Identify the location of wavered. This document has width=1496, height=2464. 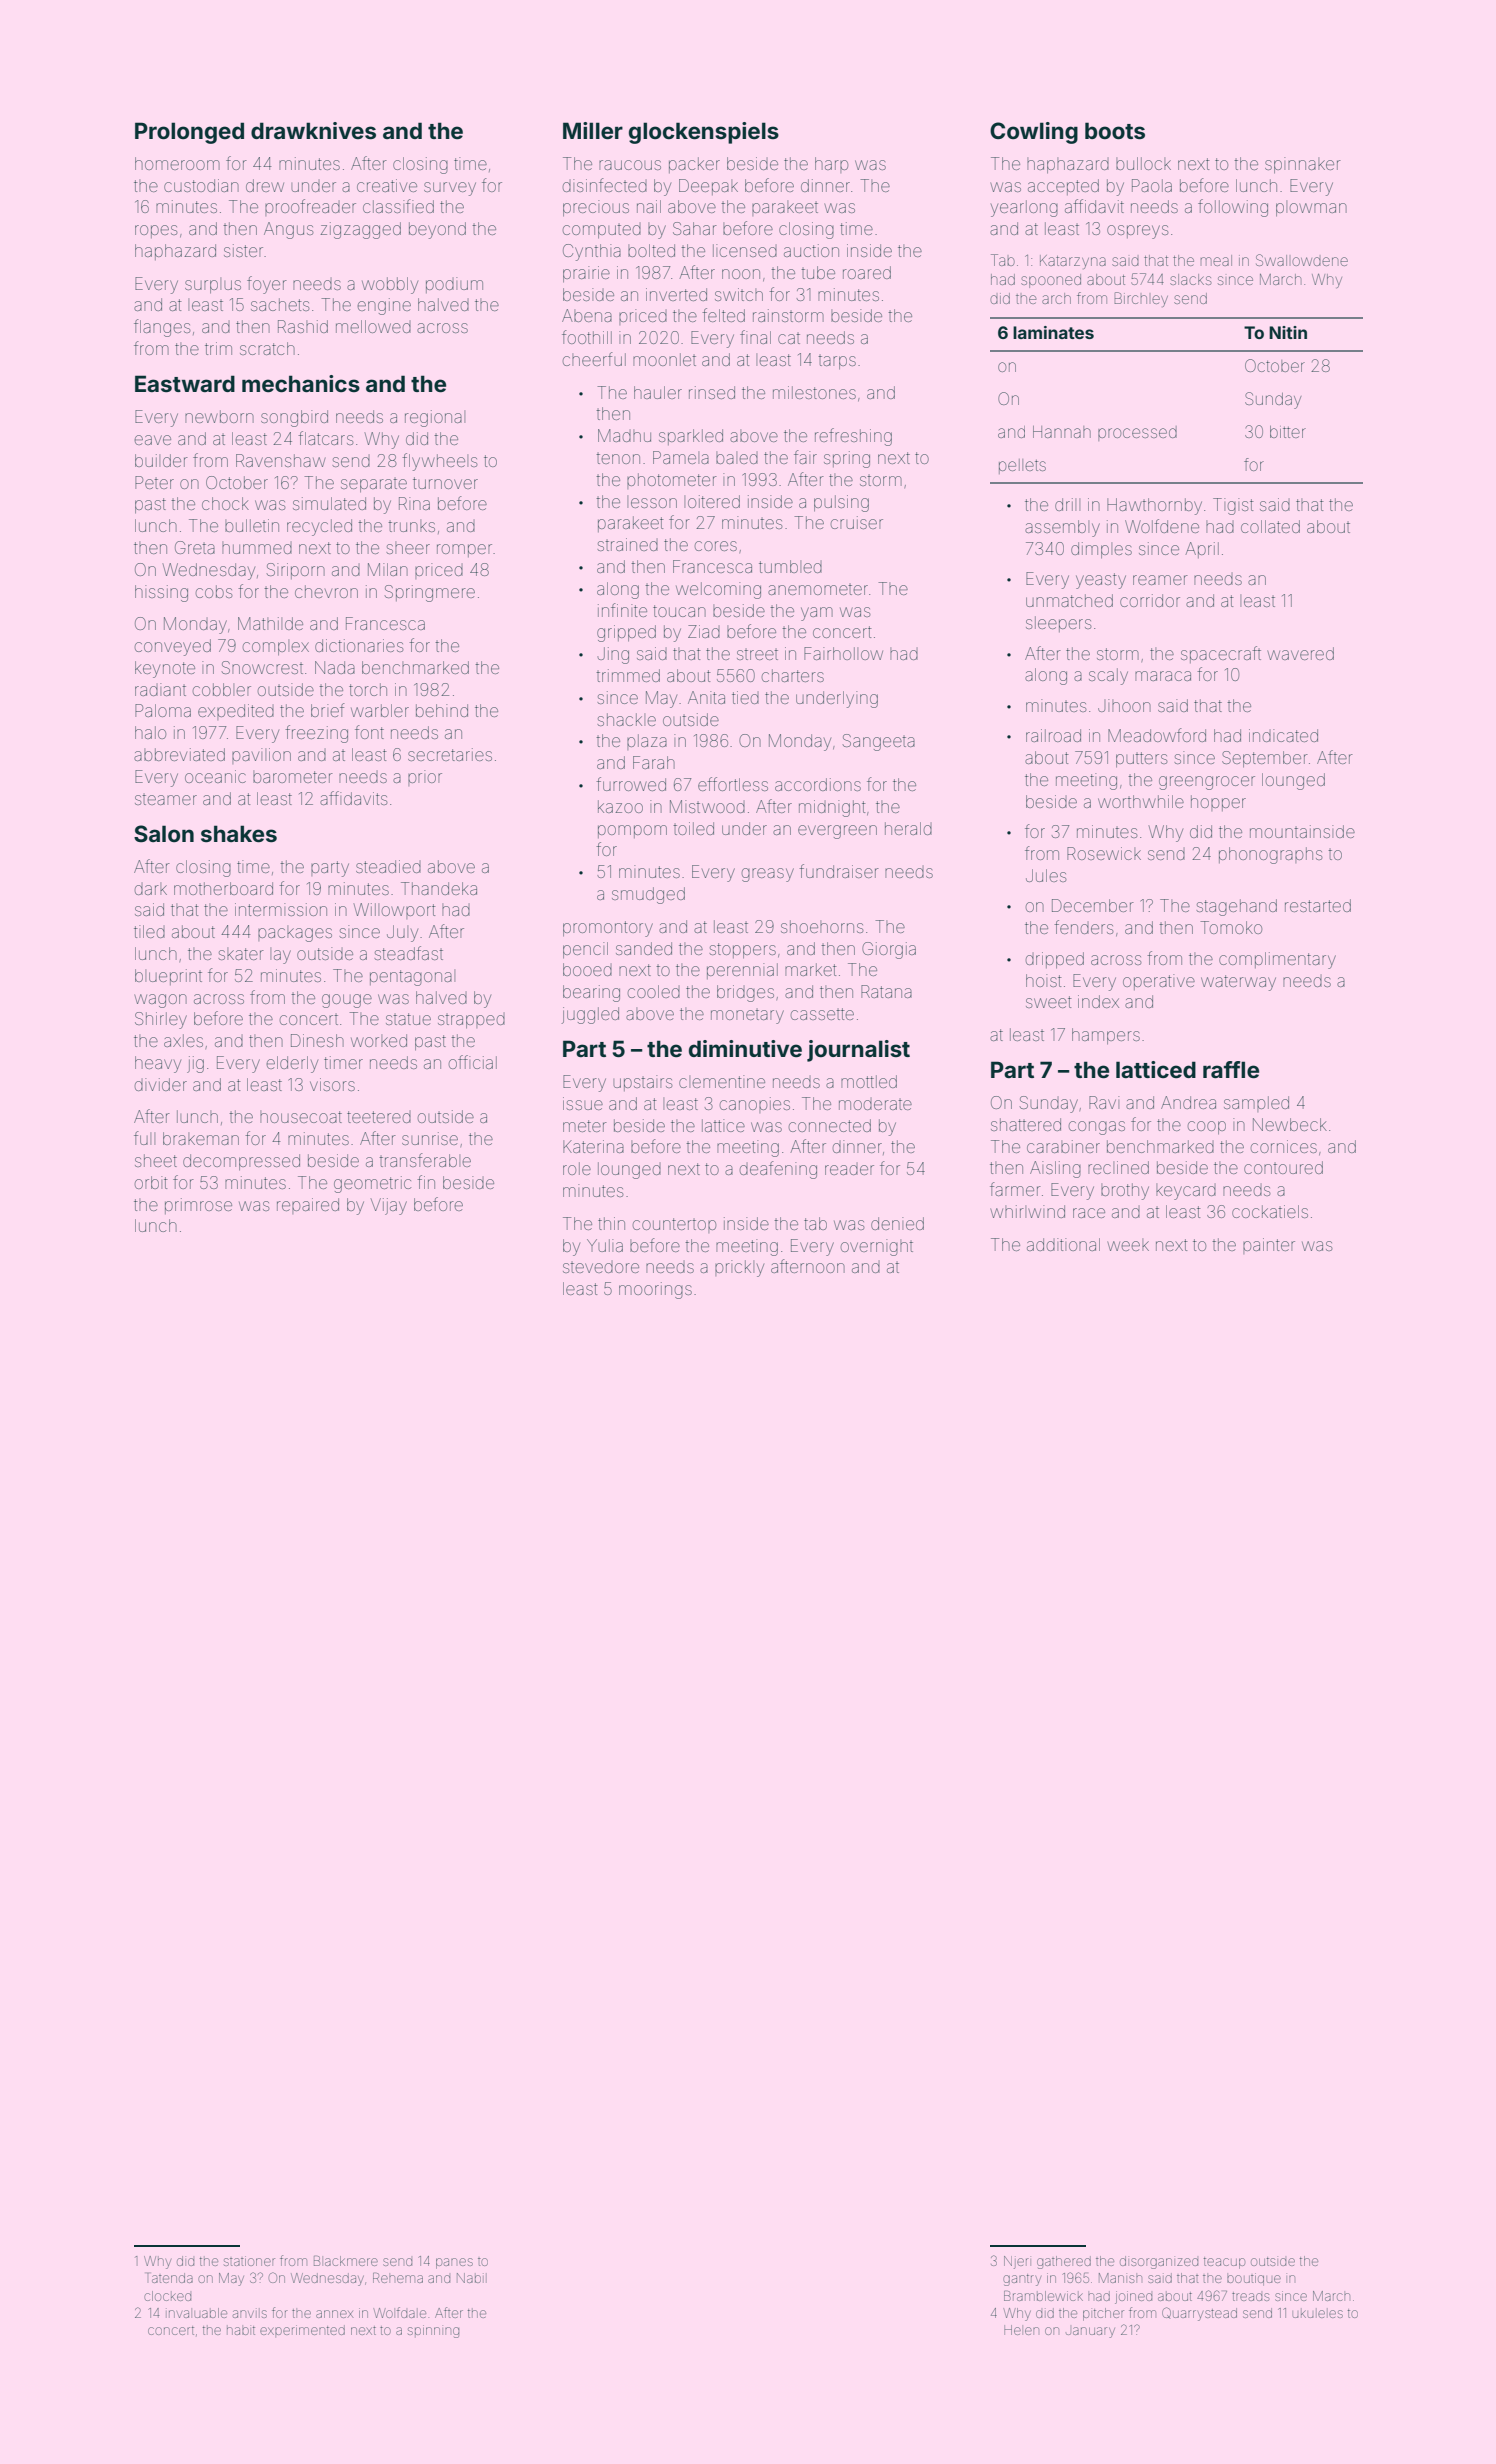
(1301, 653).
